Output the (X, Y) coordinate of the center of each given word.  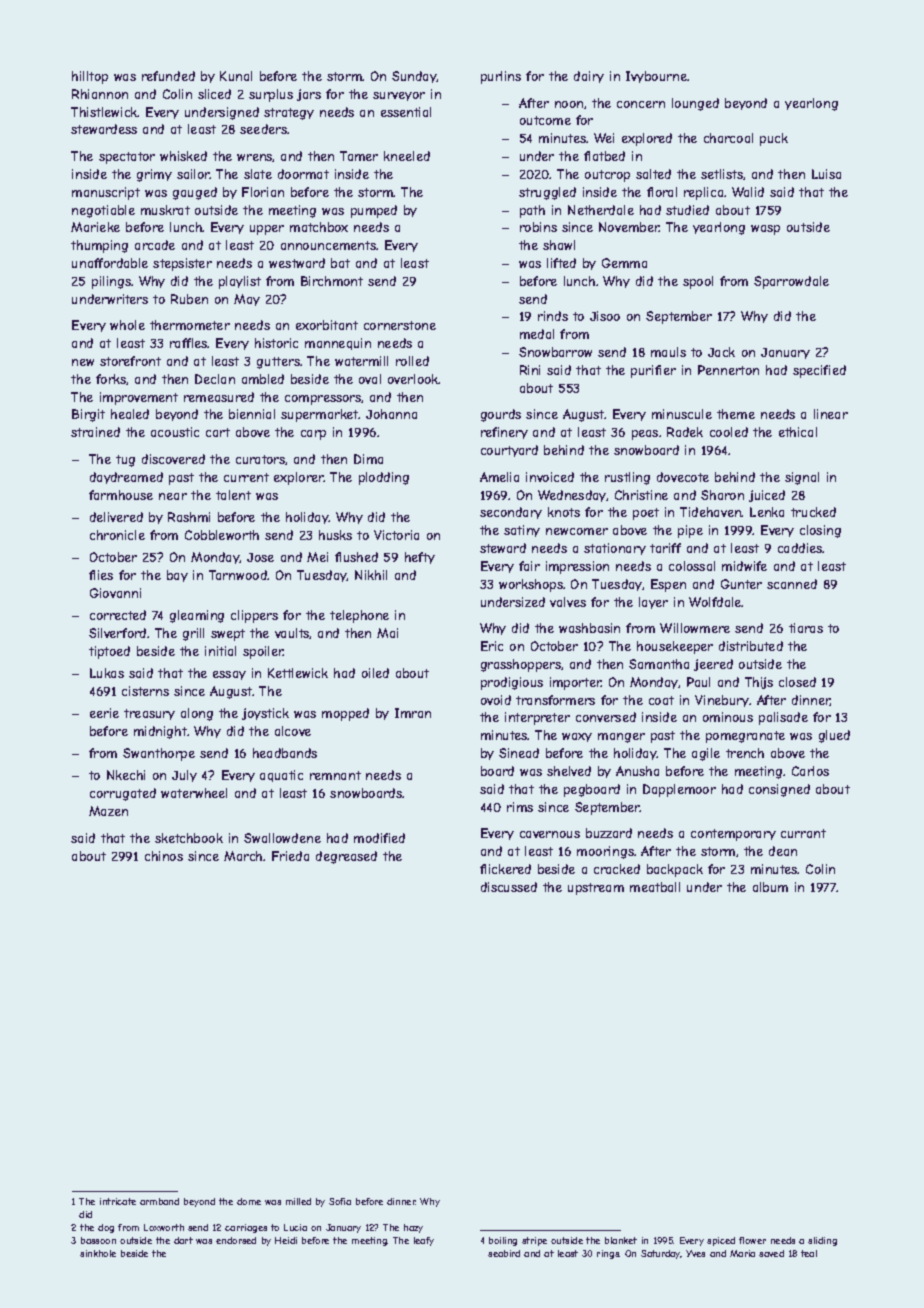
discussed (509, 887)
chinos (164, 856)
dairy (589, 77)
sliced (214, 94)
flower (752, 1240)
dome (249, 1201)
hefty (420, 558)
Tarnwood (238, 575)
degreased (346, 857)
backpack (675, 870)
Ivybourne (657, 77)
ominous (728, 717)
